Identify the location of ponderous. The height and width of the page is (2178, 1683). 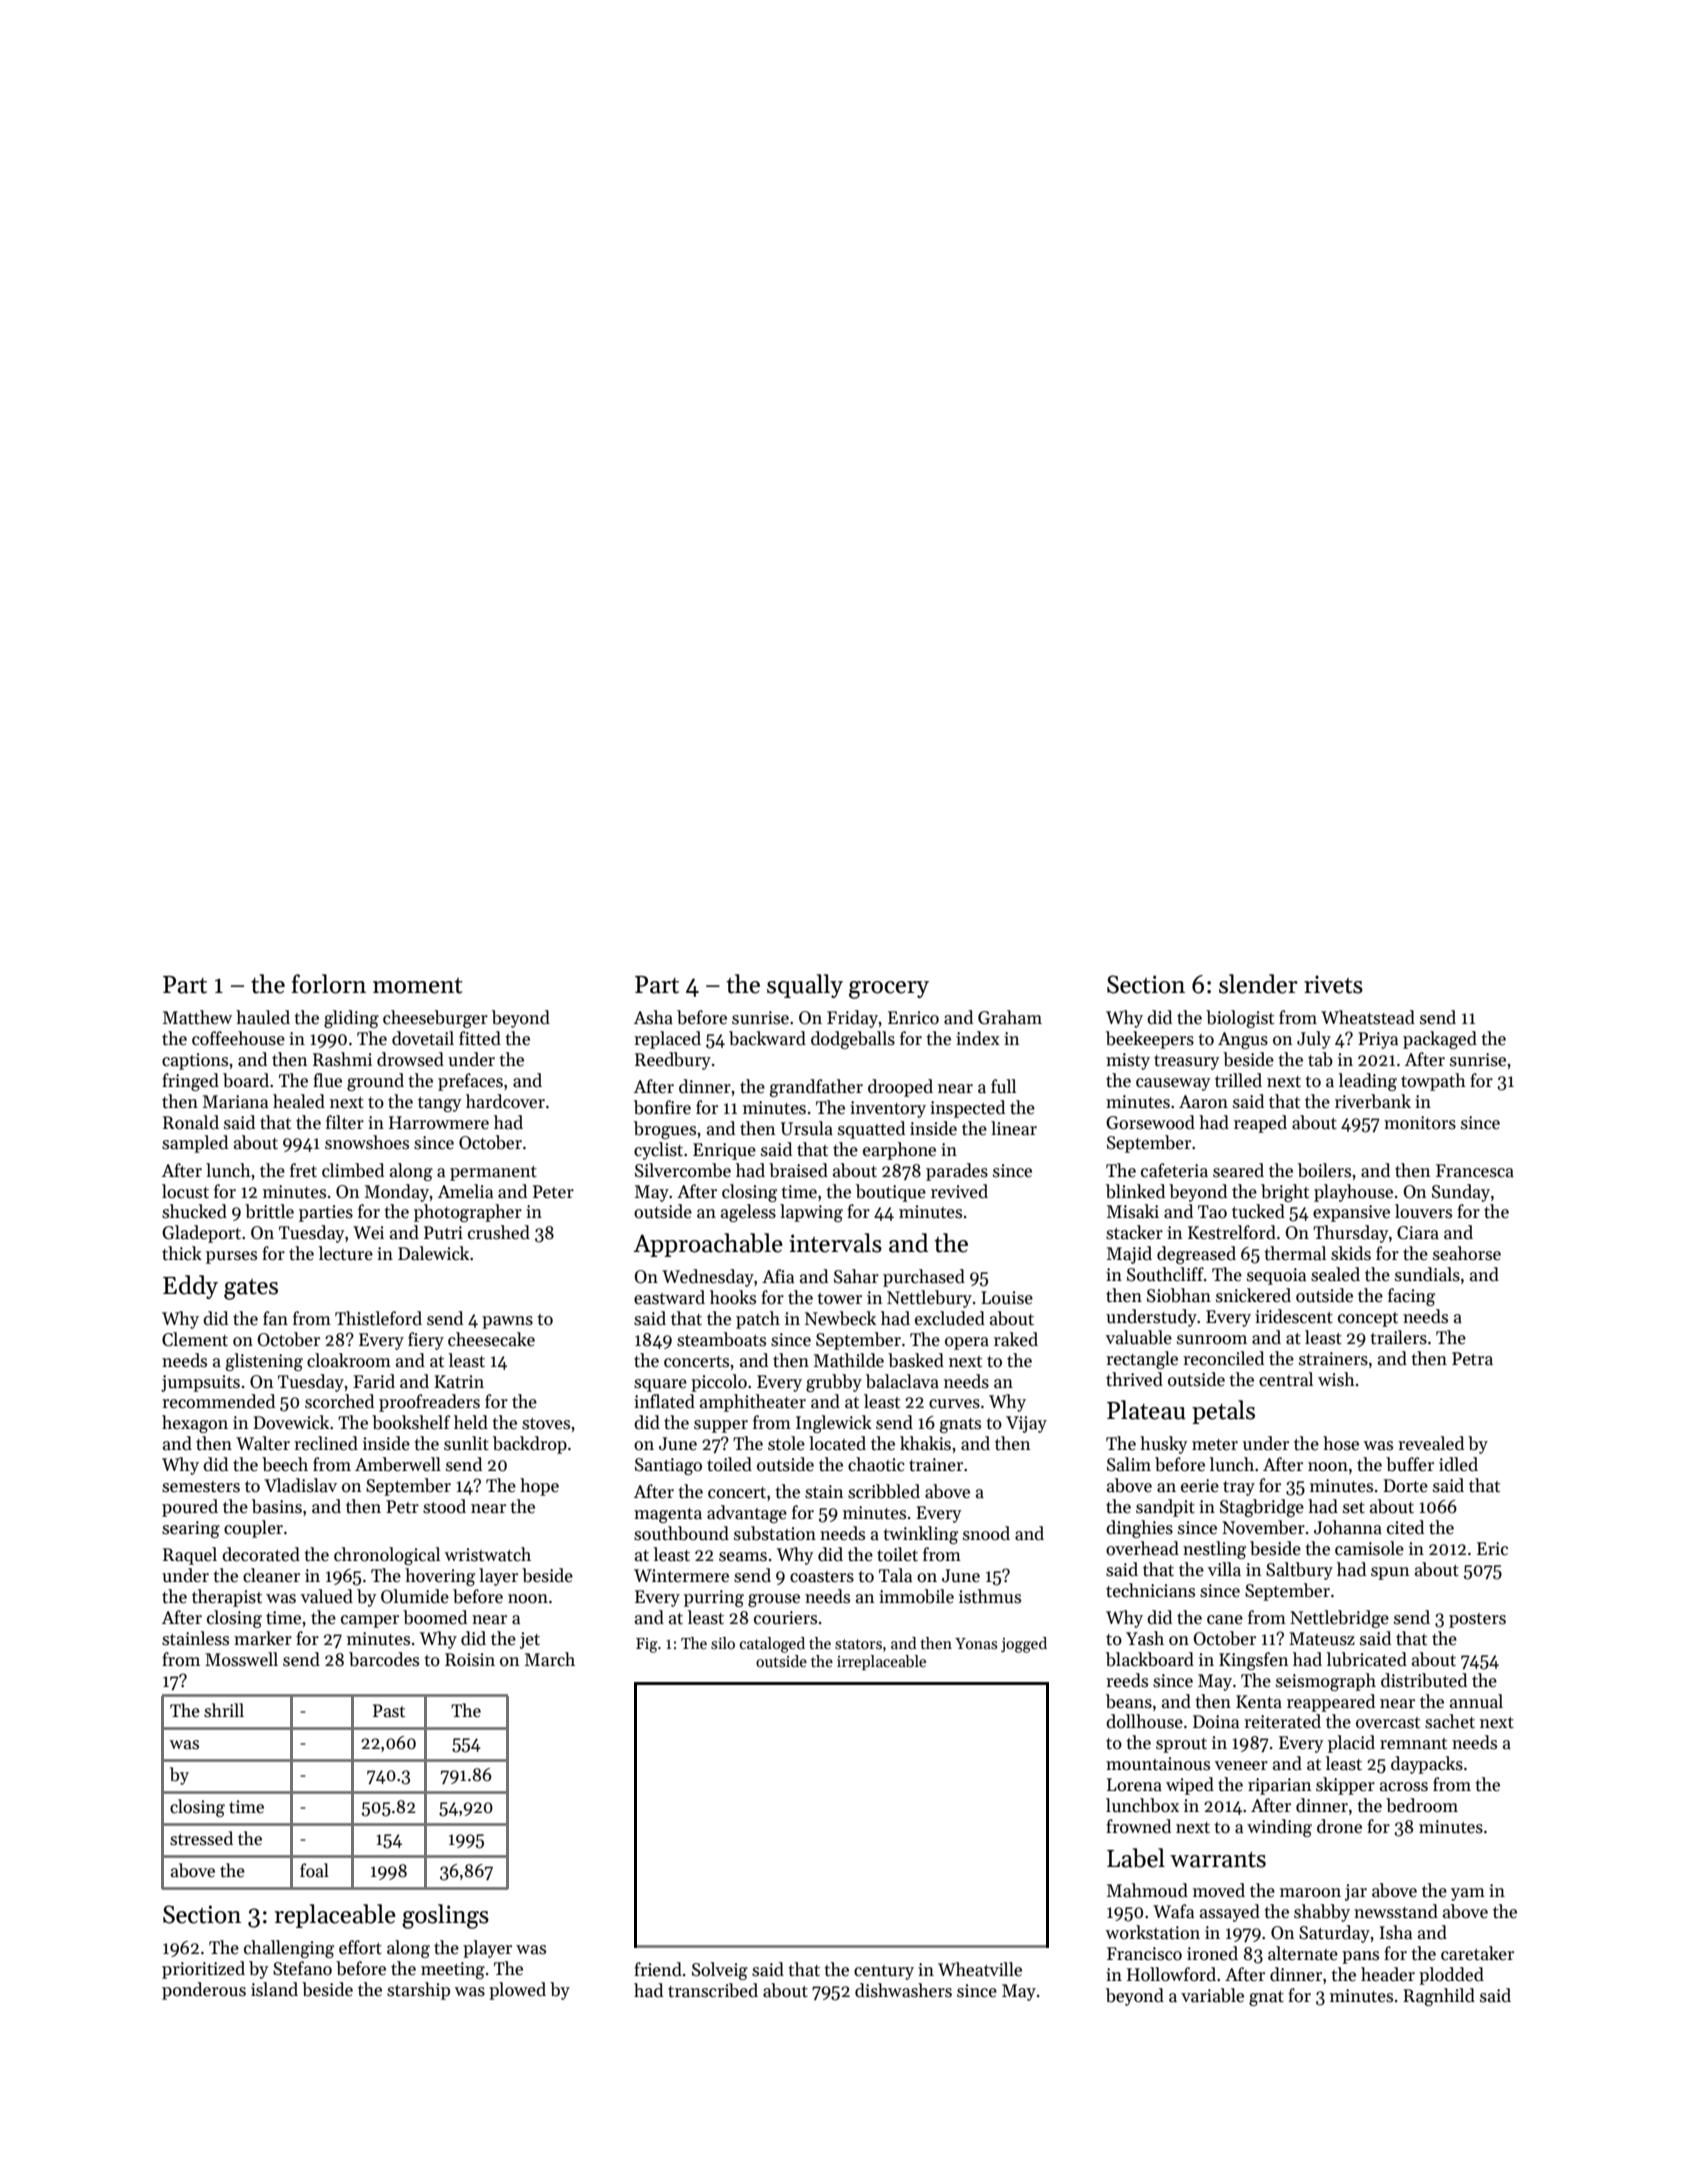
(204, 1991).
